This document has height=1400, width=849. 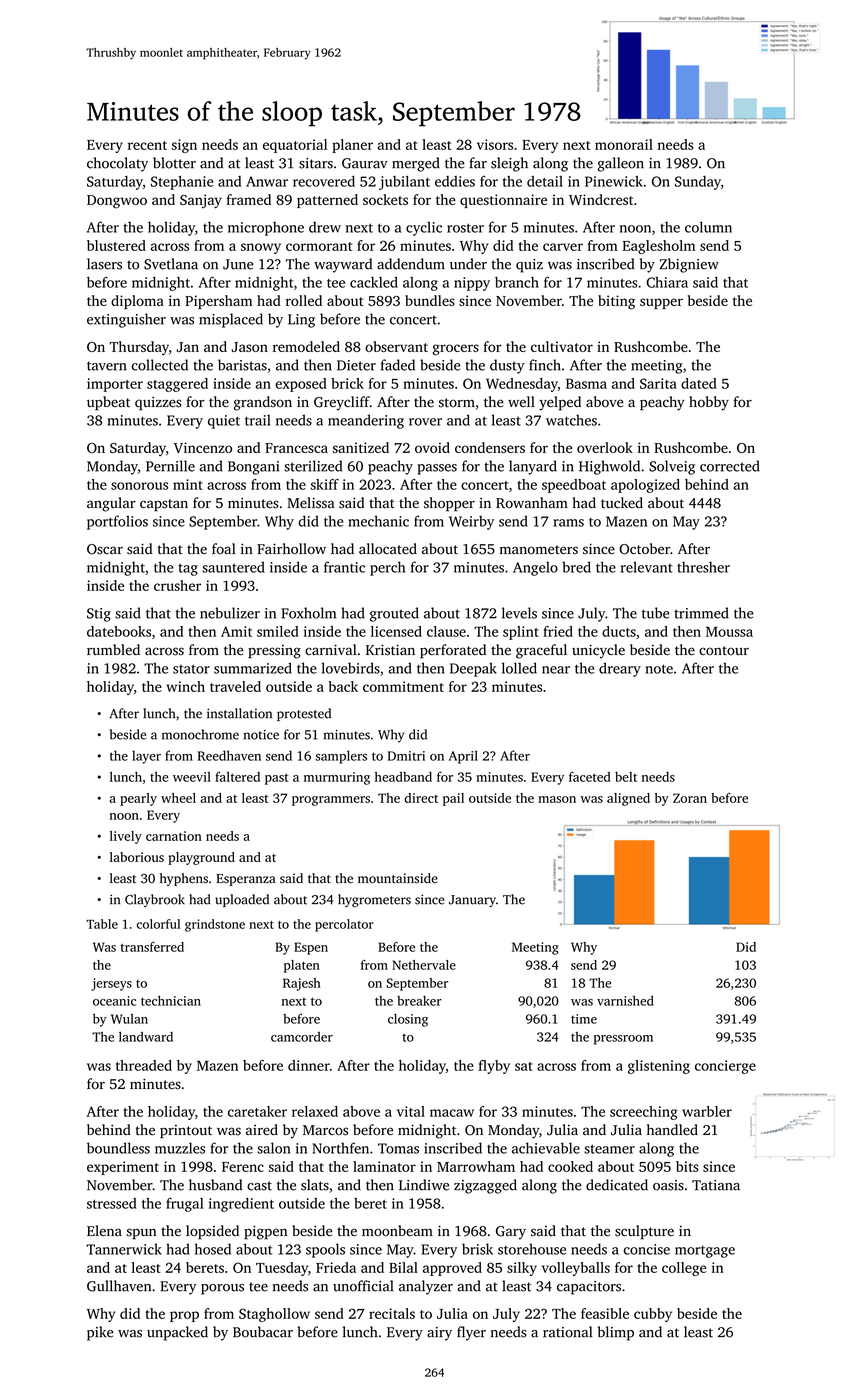 I want to click on tavern, so click(x=107, y=366).
